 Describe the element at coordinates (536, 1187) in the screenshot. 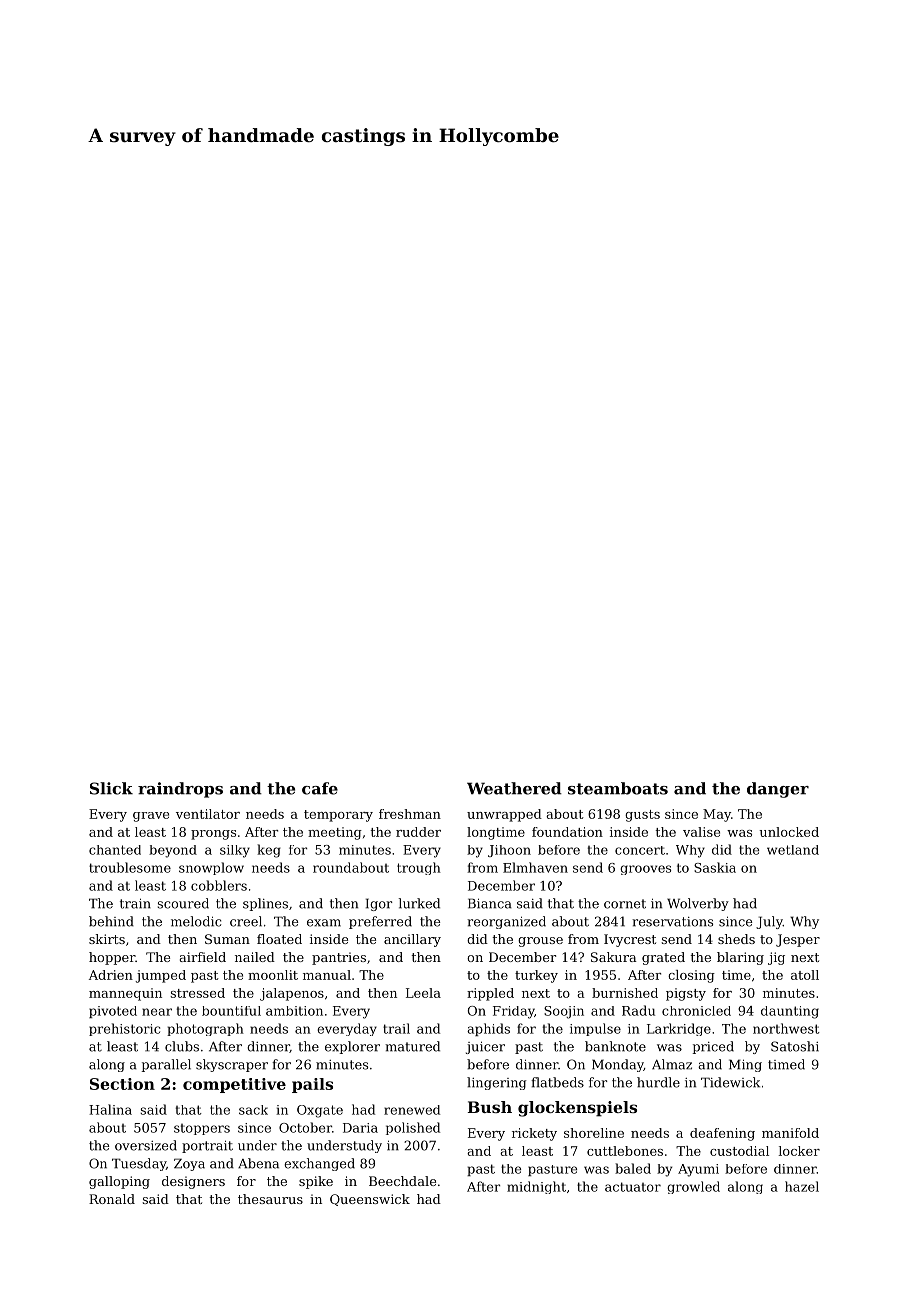

I see `midnight` at that location.
